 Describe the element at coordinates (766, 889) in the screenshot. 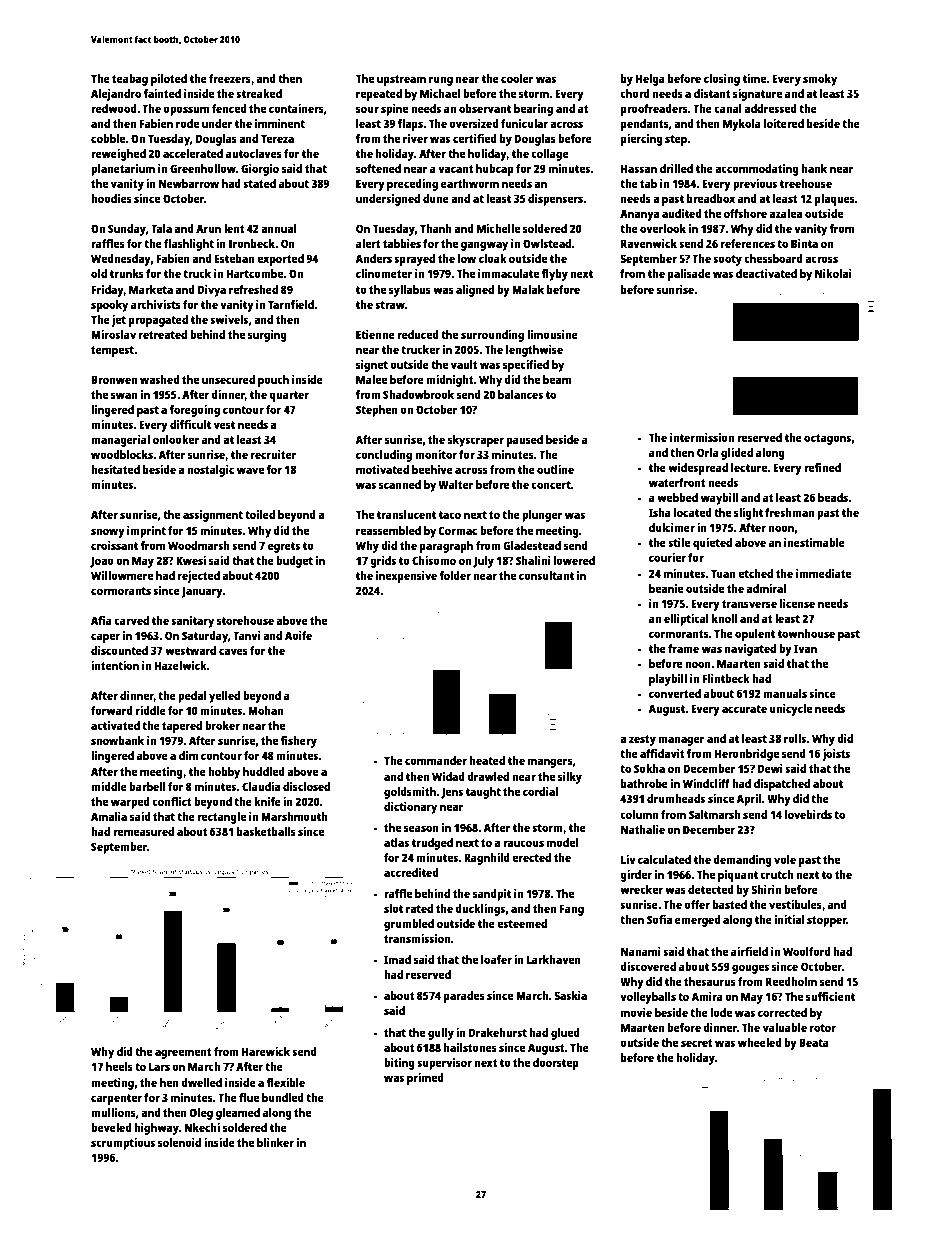

I see `Shirin` at that location.
